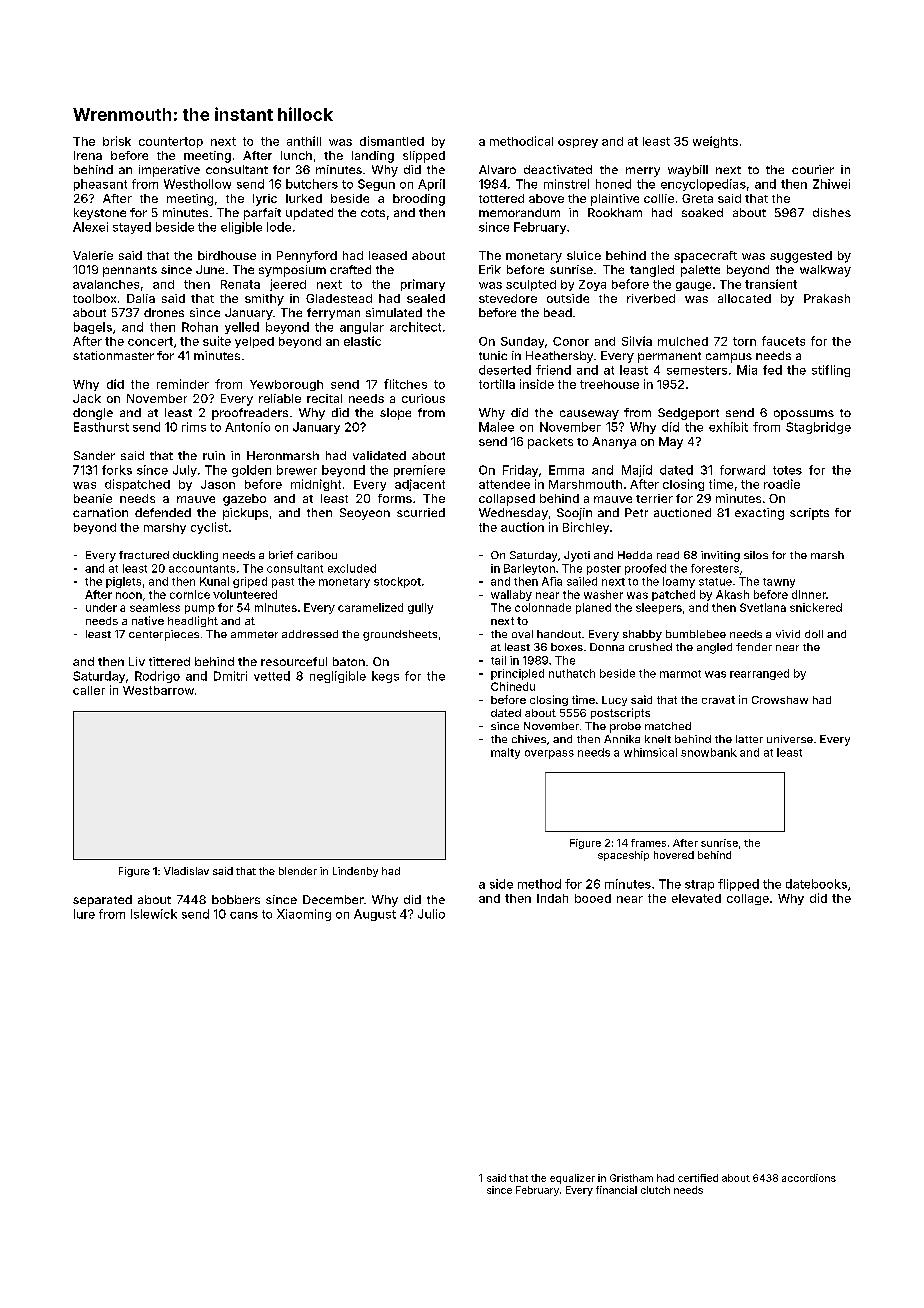  What do you see at coordinates (572, 1179) in the page?
I see `equalizer` at bounding box center [572, 1179].
